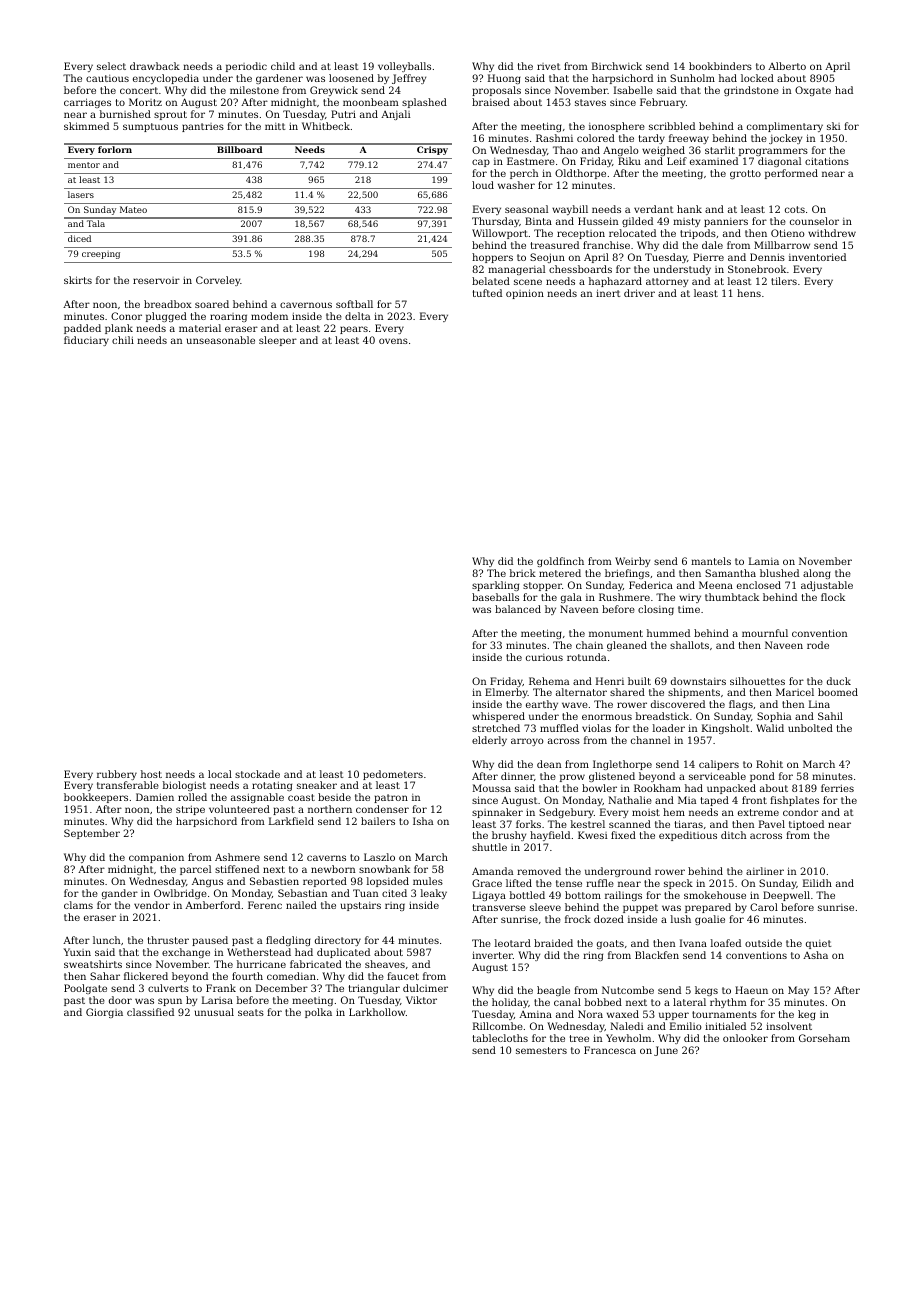 This screenshot has height=1308, width=924. What do you see at coordinates (553, 943) in the screenshot?
I see `braided` at bounding box center [553, 943].
